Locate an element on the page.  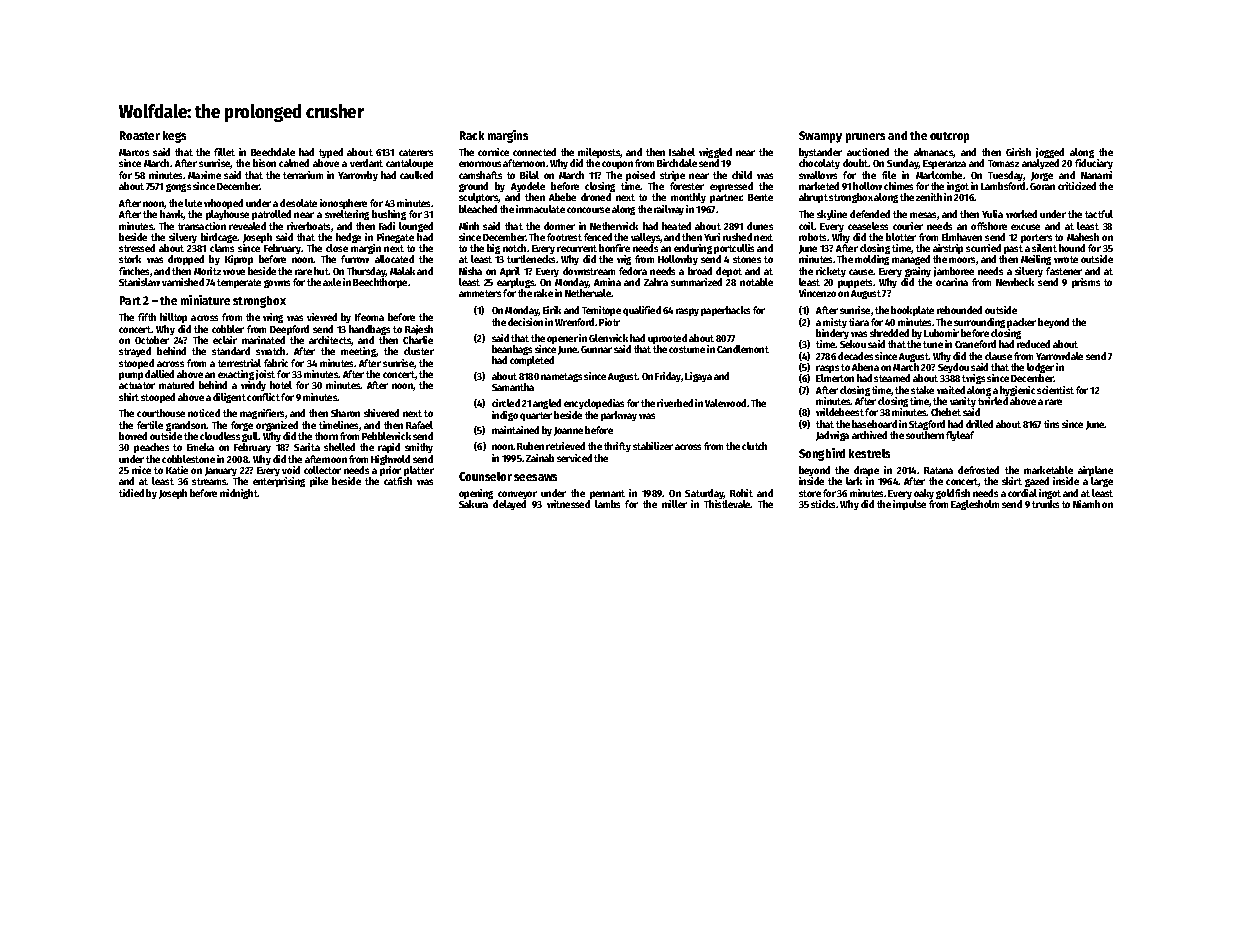
pruners is located at coordinates (865, 138).
